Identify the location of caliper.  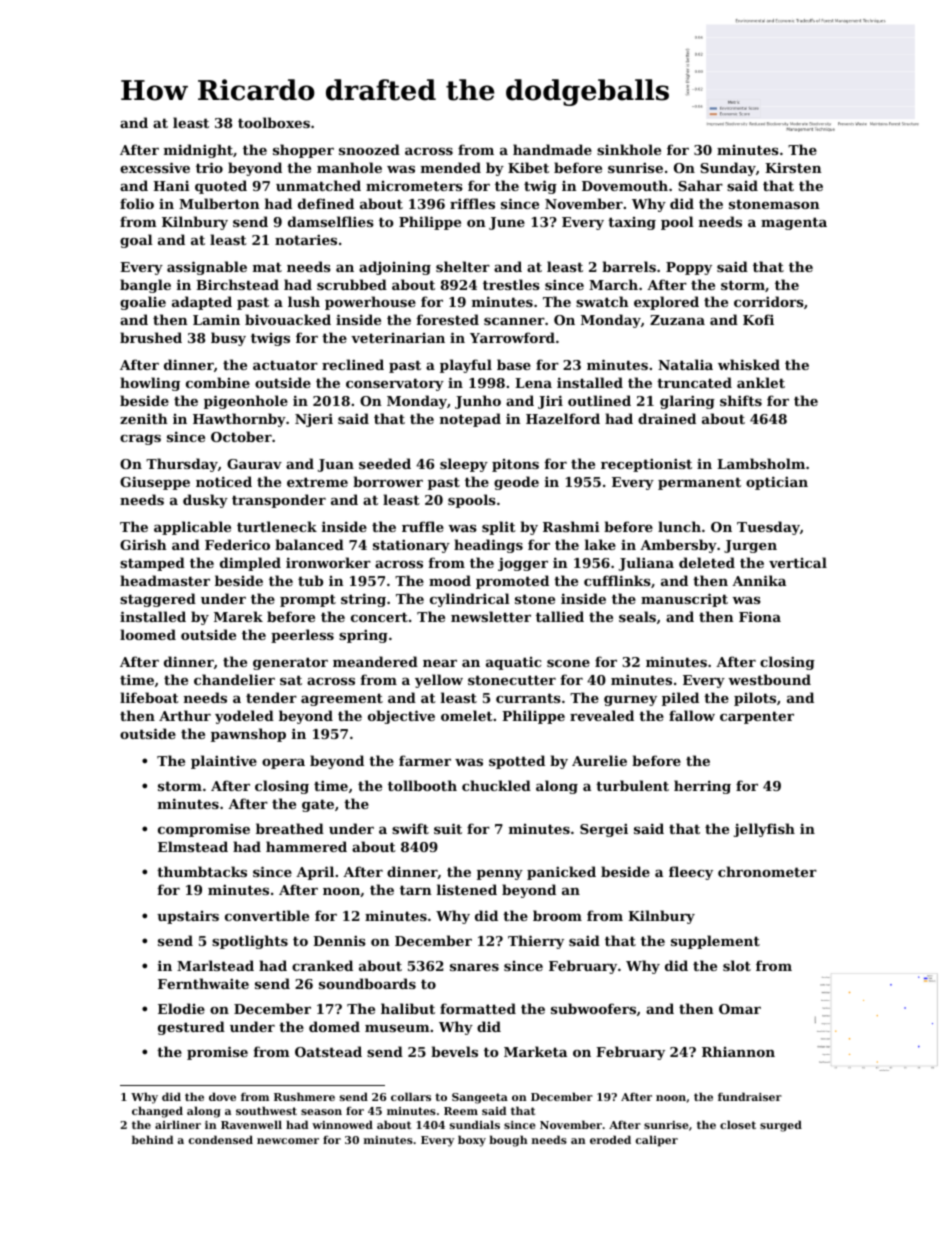
(657, 1141).
